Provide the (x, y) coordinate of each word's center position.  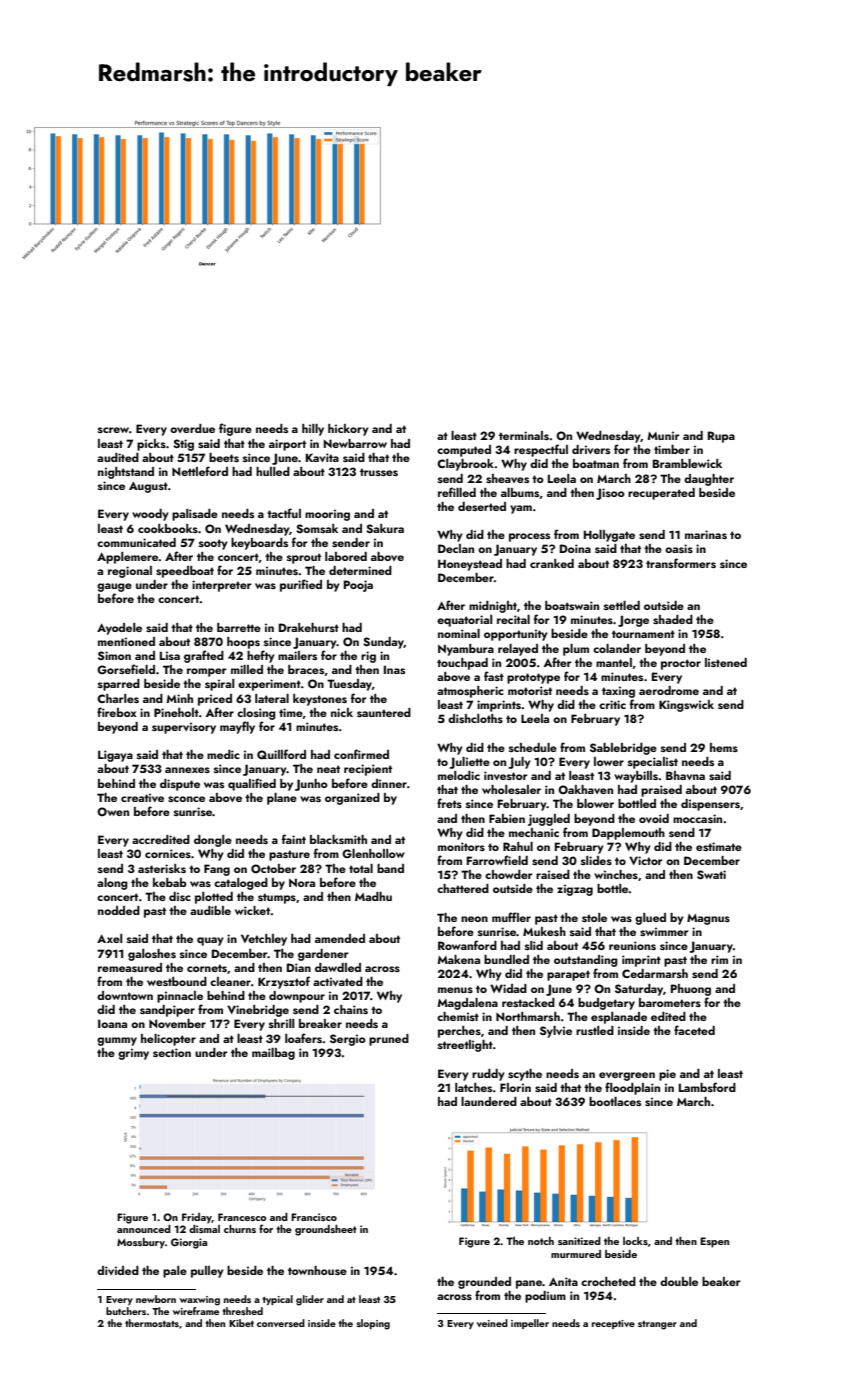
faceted (694, 1030)
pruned (389, 1040)
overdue (192, 428)
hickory (348, 430)
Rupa (721, 437)
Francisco (314, 1217)
